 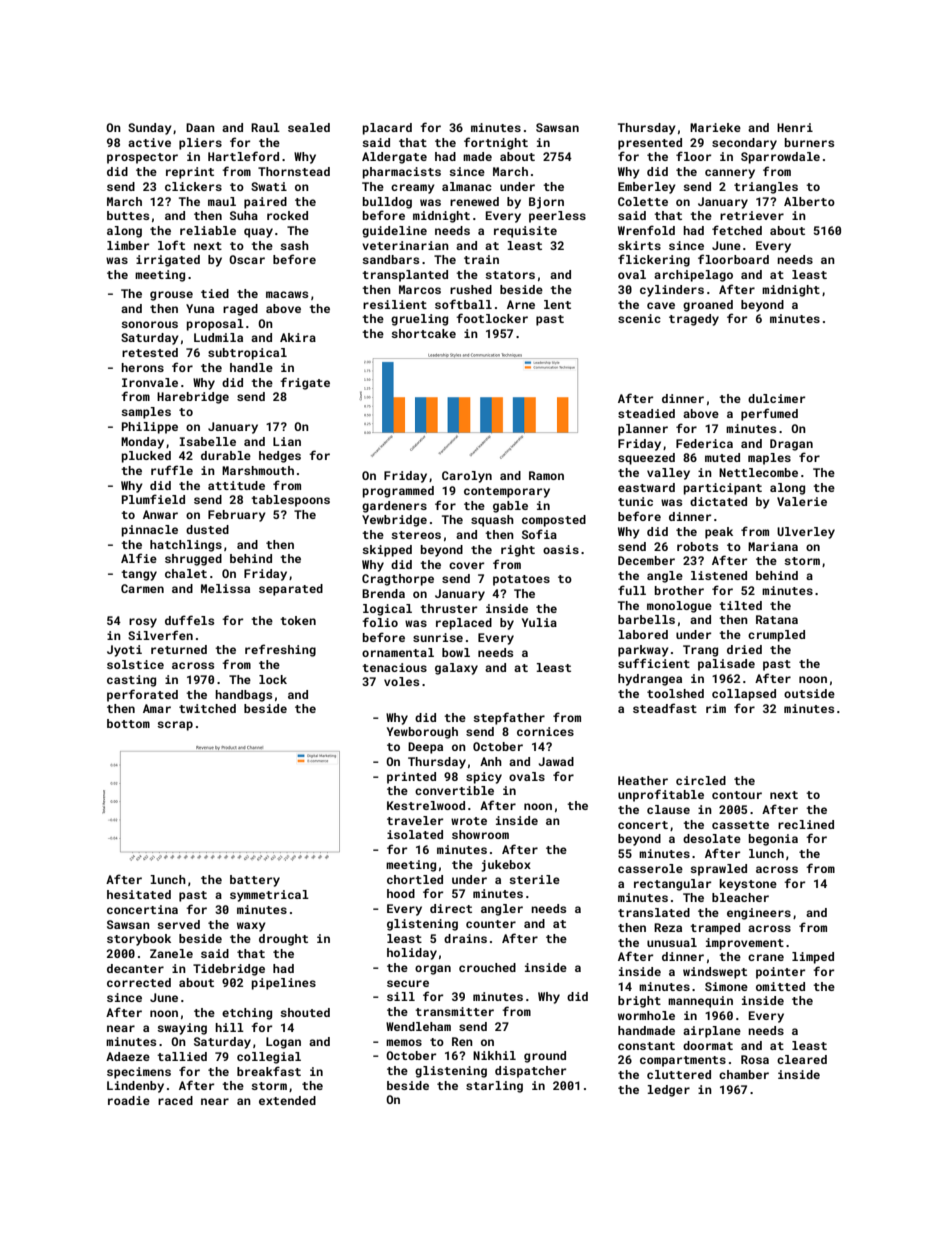 I want to click on Marieke, so click(x=715, y=127).
